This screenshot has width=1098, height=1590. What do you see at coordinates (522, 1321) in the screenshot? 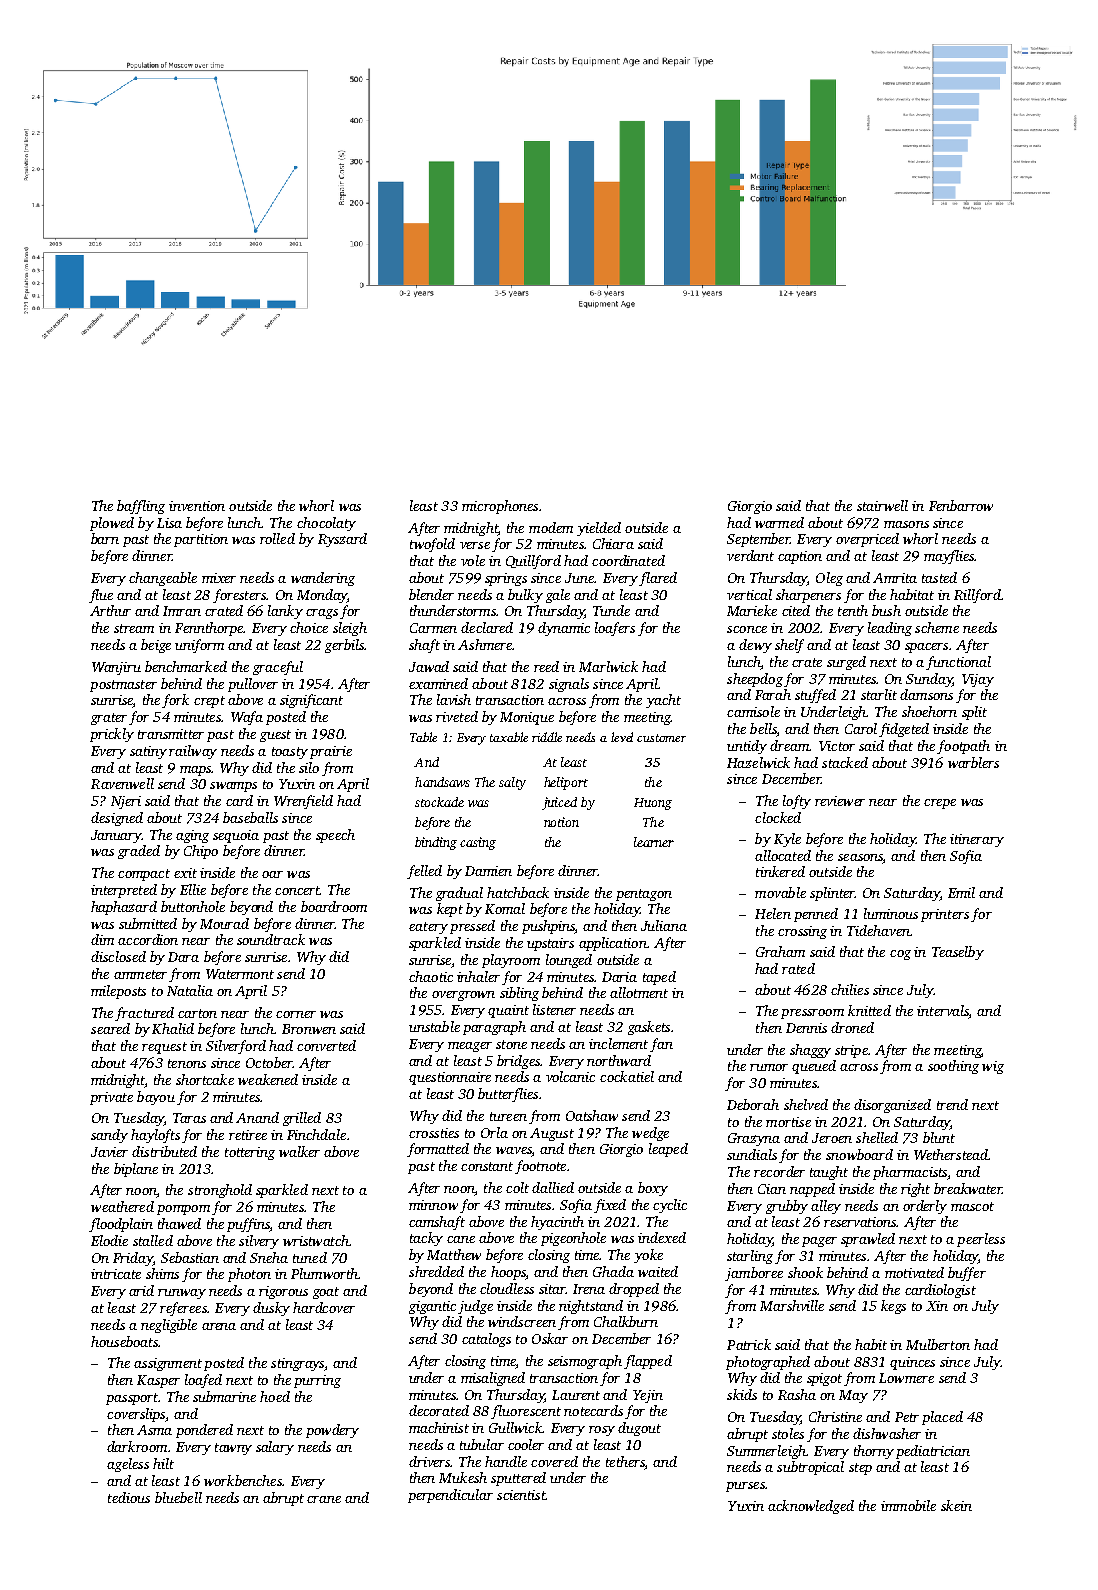
I see `windscreen` at bounding box center [522, 1321].
